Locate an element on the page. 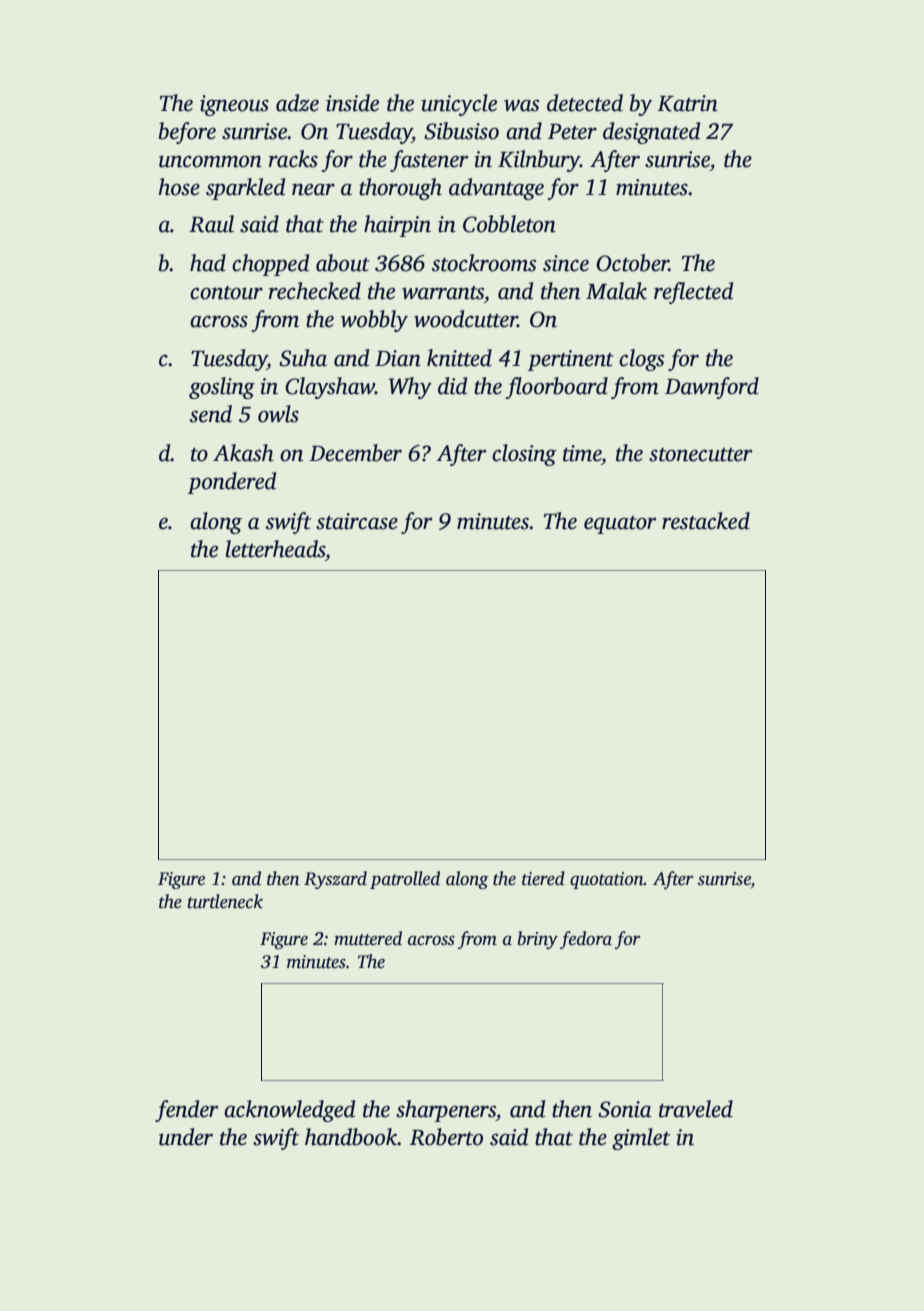 Image resolution: width=924 pixels, height=1311 pixels. Katrin is located at coordinates (687, 103).
